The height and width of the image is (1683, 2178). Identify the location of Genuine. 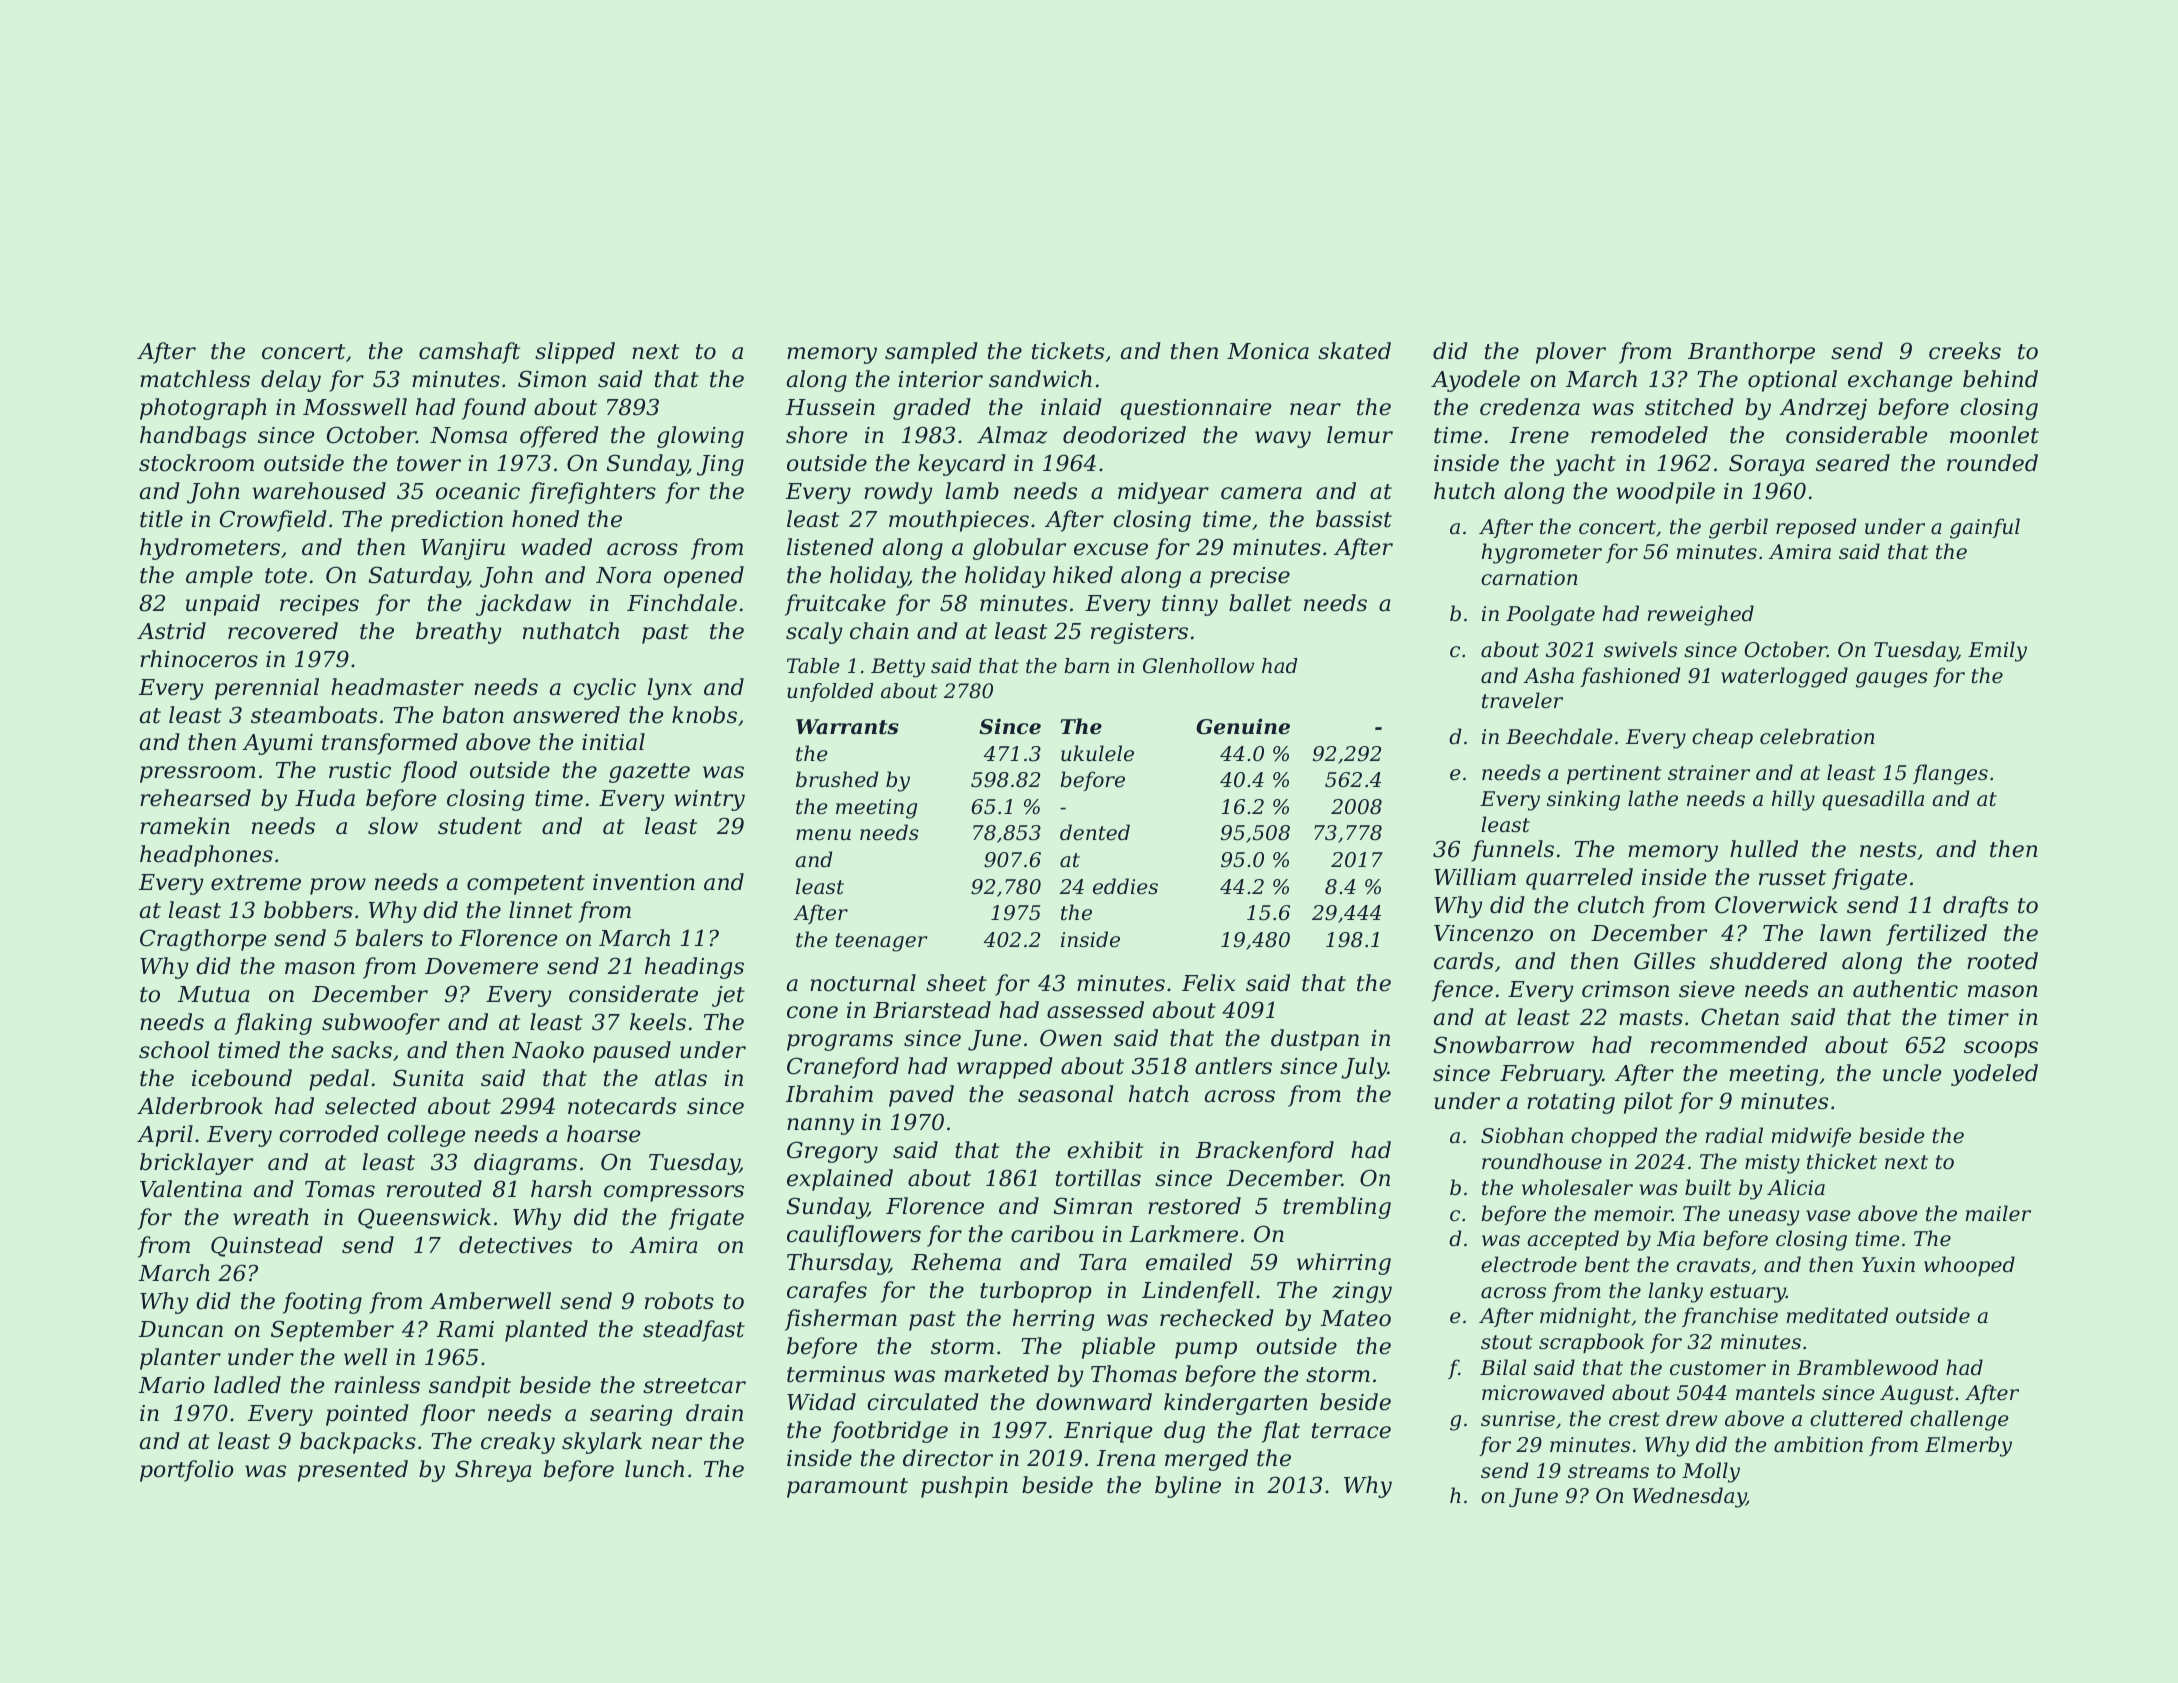
(1243, 726).
